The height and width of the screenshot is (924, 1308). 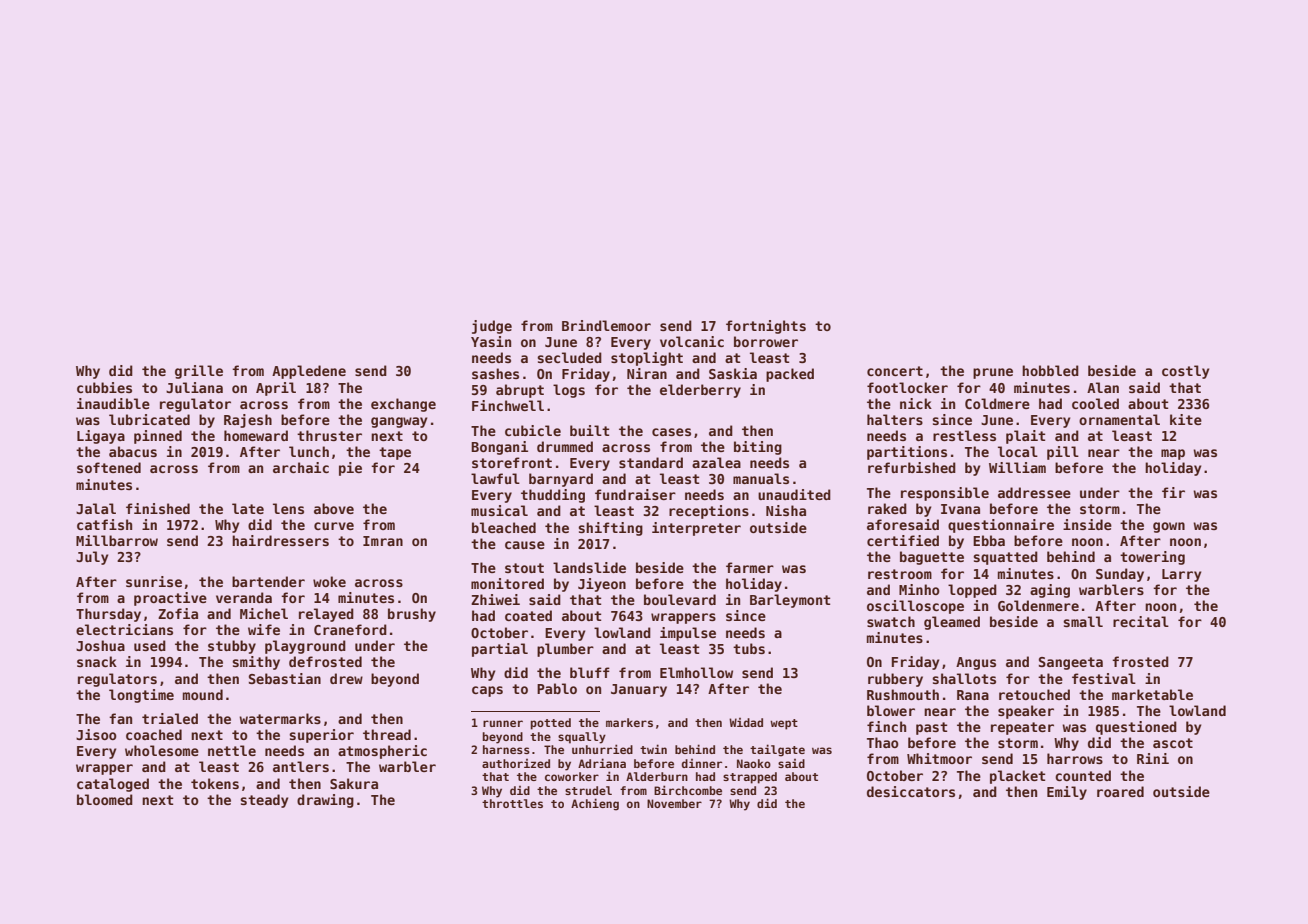 What do you see at coordinates (766, 327) in the screenshot?
I see `fortnights` at bounding box center [766, 327].
